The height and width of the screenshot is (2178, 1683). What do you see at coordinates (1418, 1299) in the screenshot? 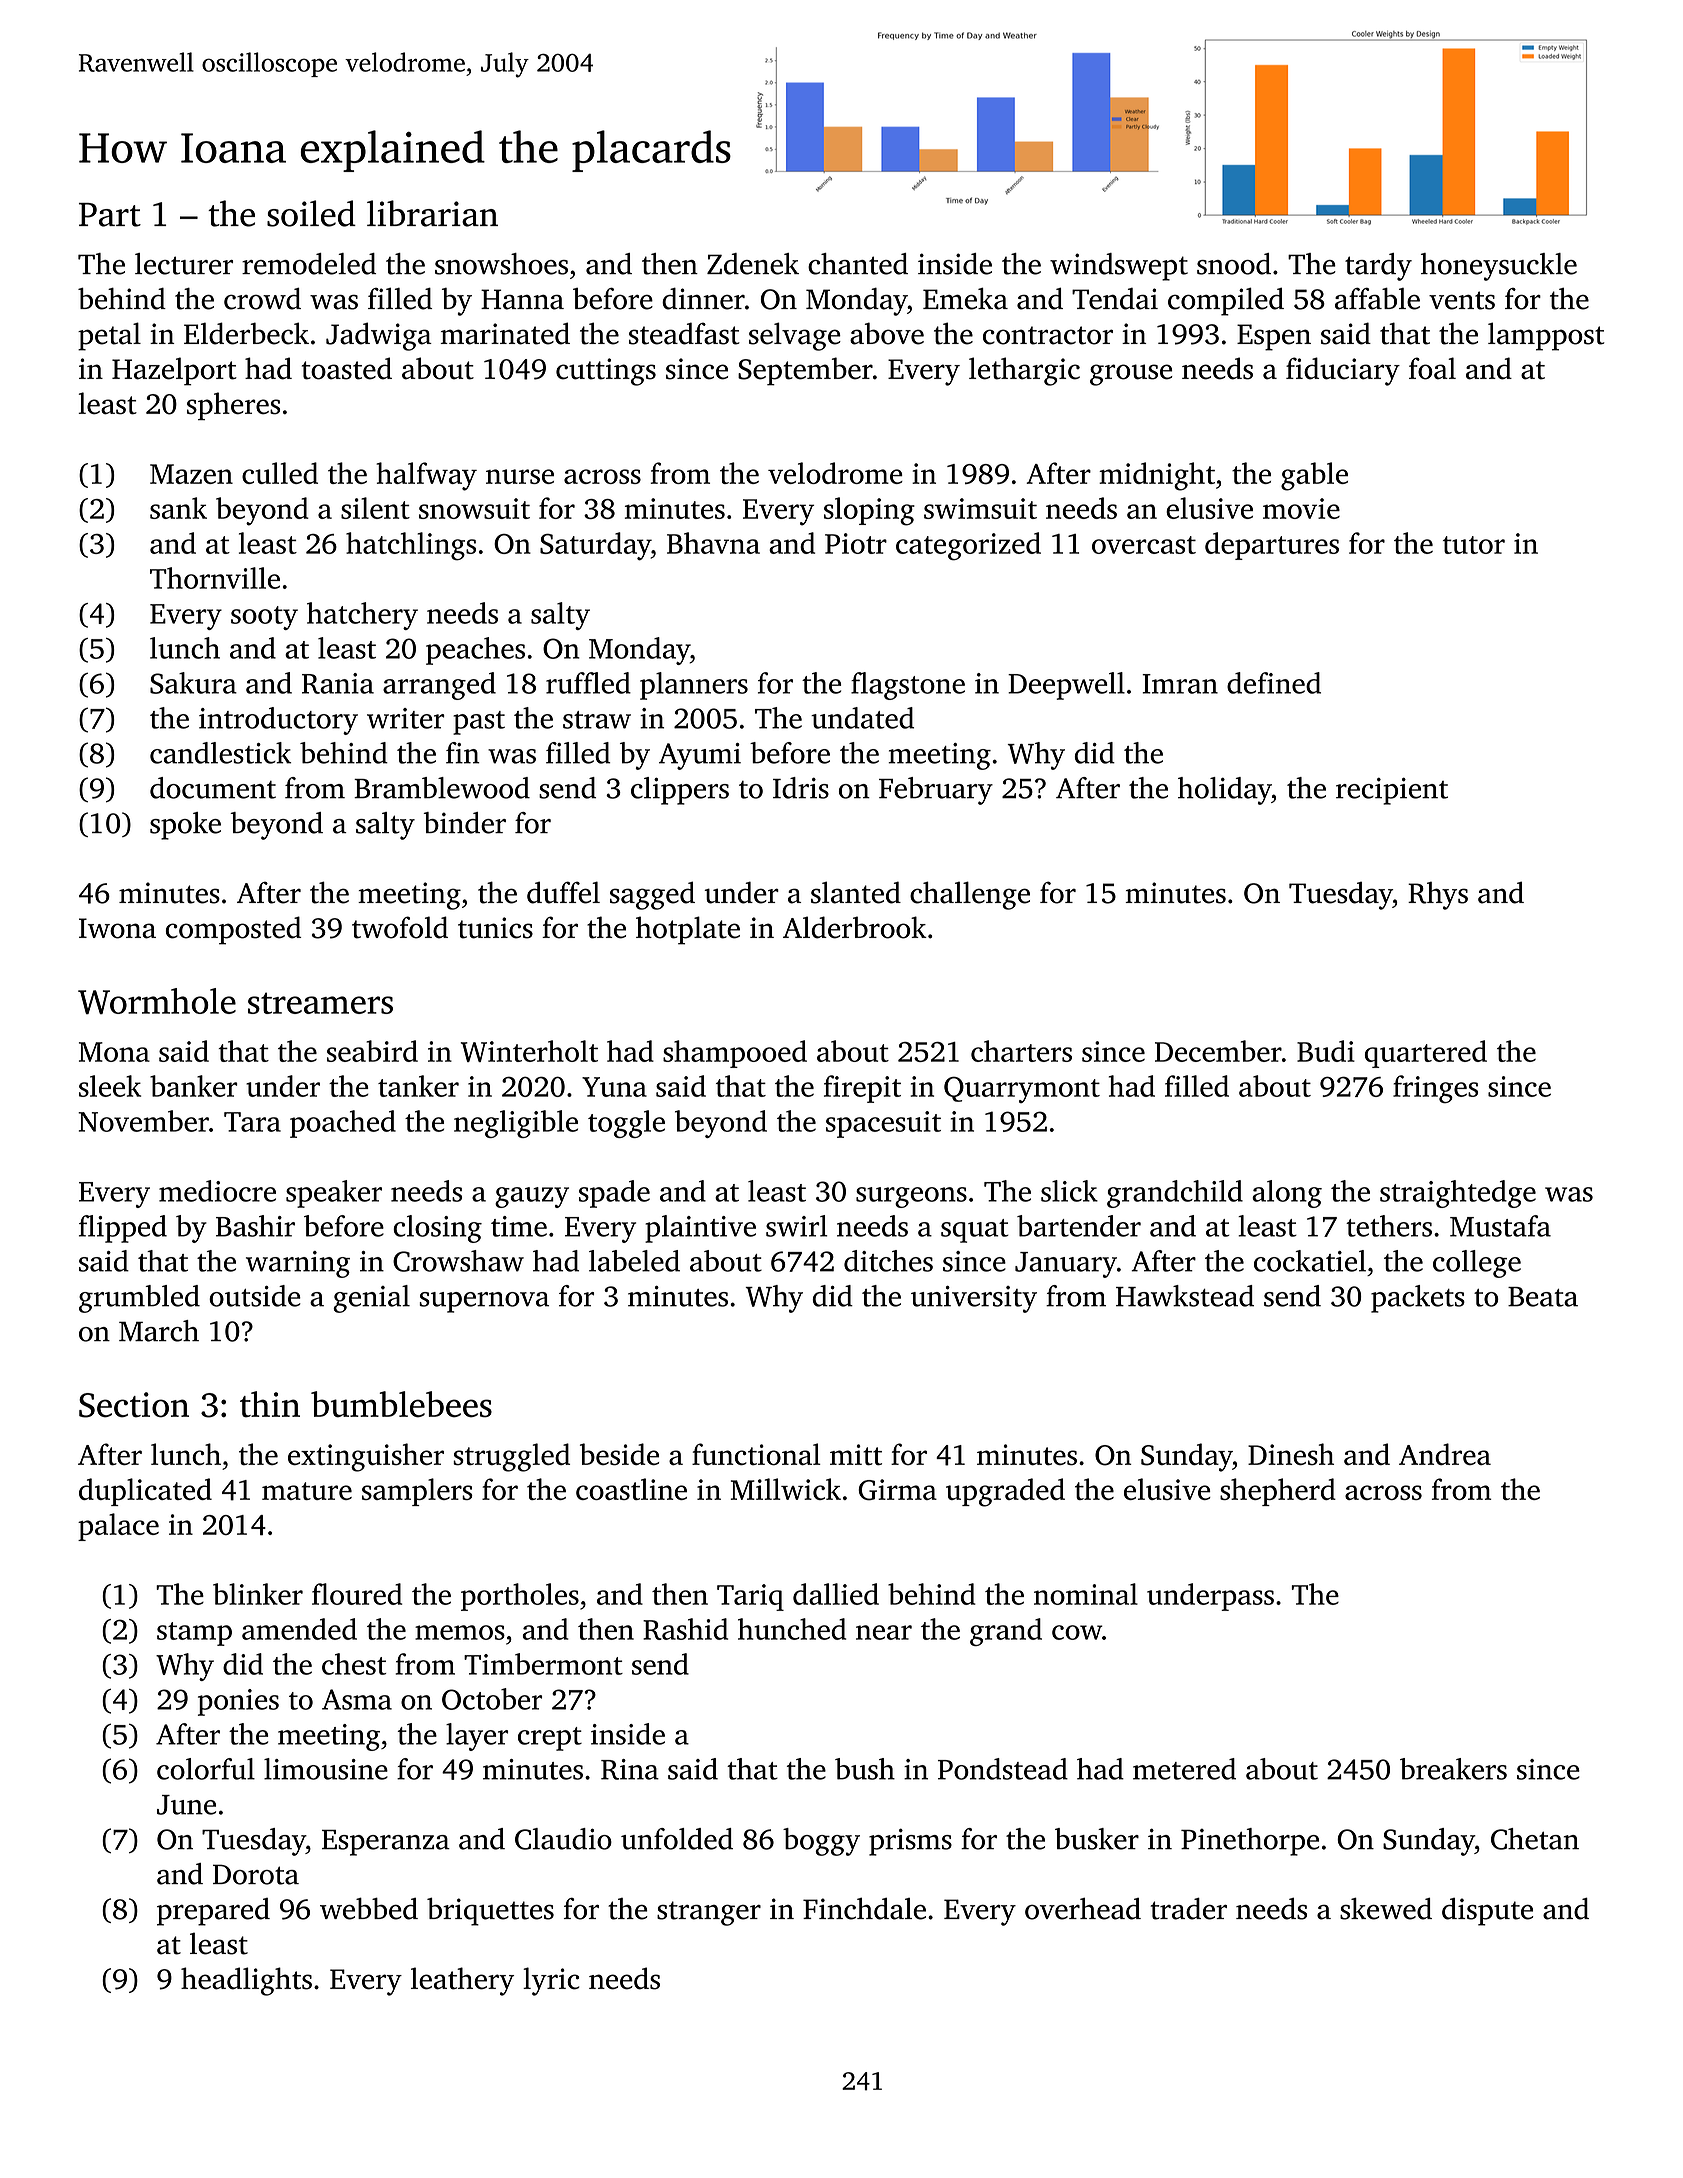
I see `packets` at bounding box center [1418, 1299].
